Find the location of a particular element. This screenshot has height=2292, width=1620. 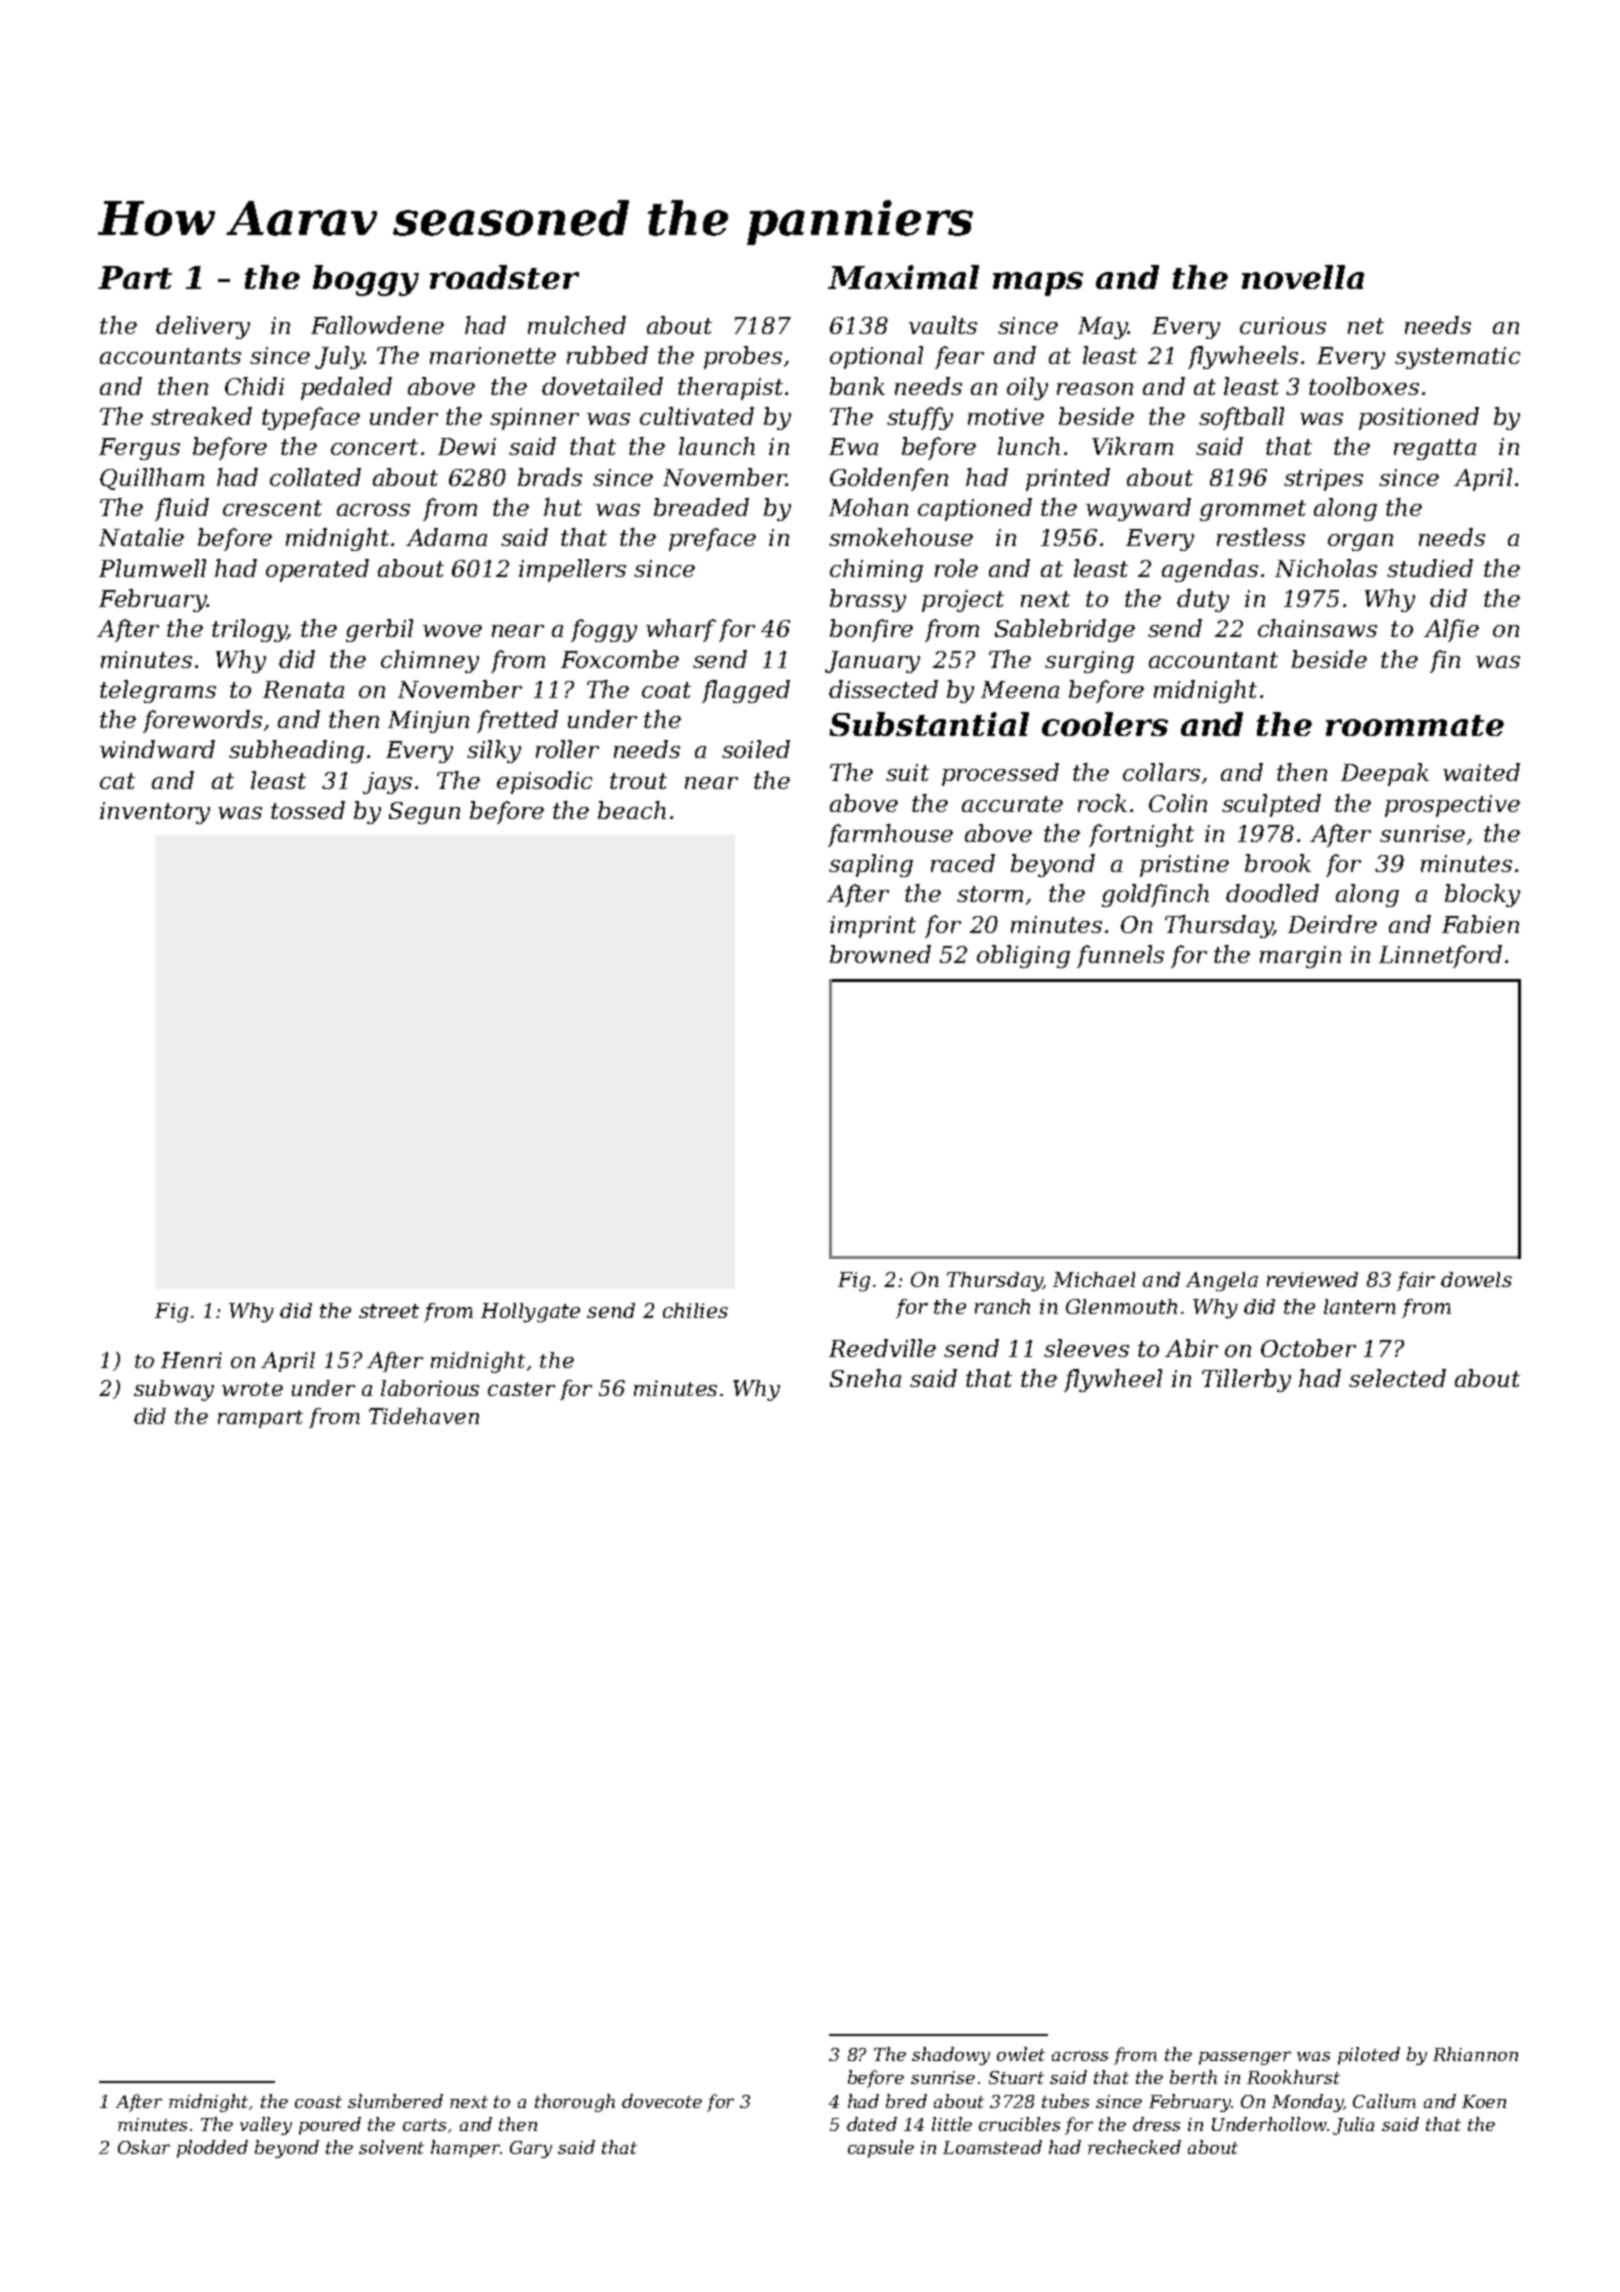

brads is located at coordinates (550, 477).
